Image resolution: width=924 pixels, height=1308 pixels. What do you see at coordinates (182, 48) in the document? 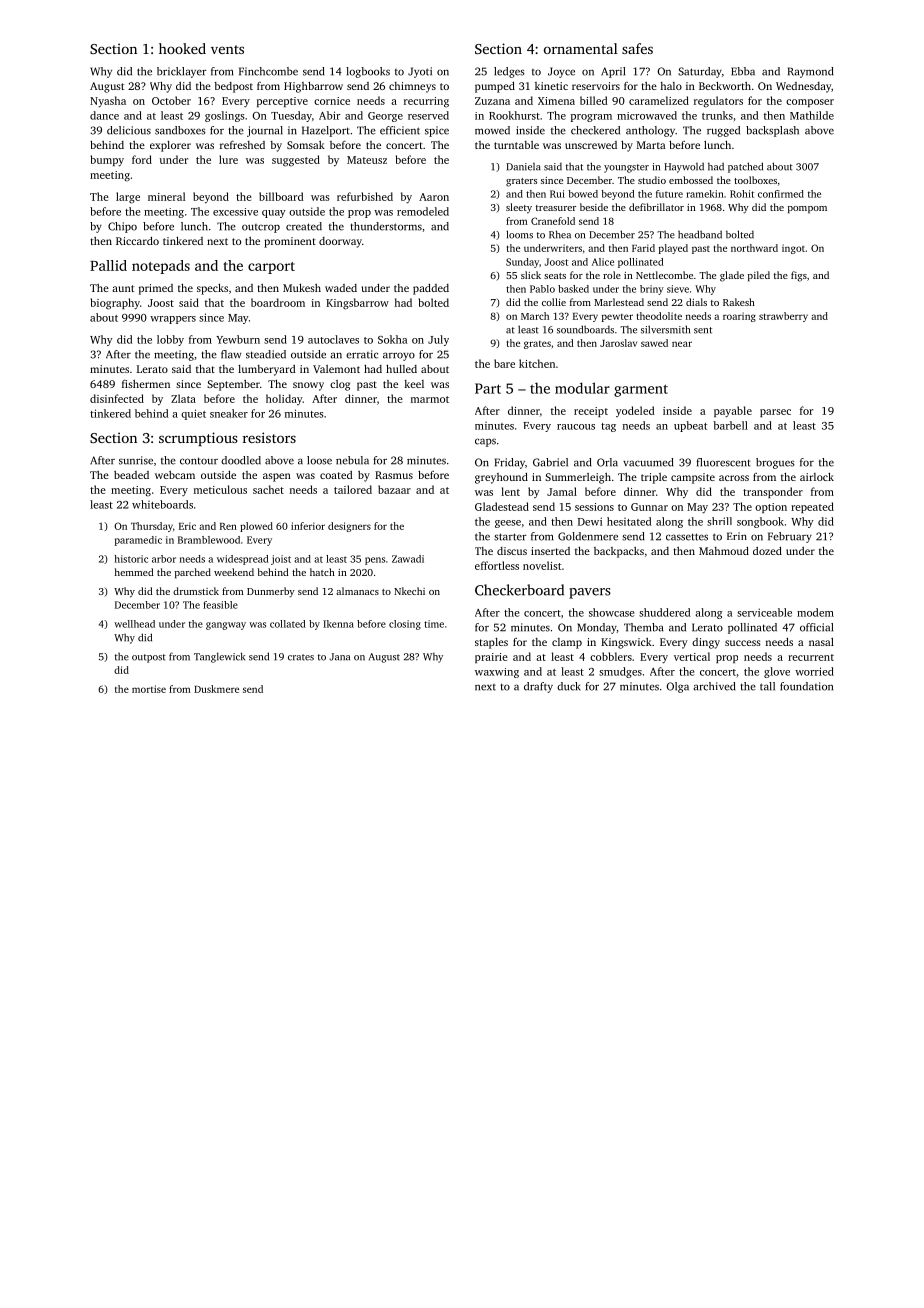
I see `hooked` at bounding box center [182, 48].
